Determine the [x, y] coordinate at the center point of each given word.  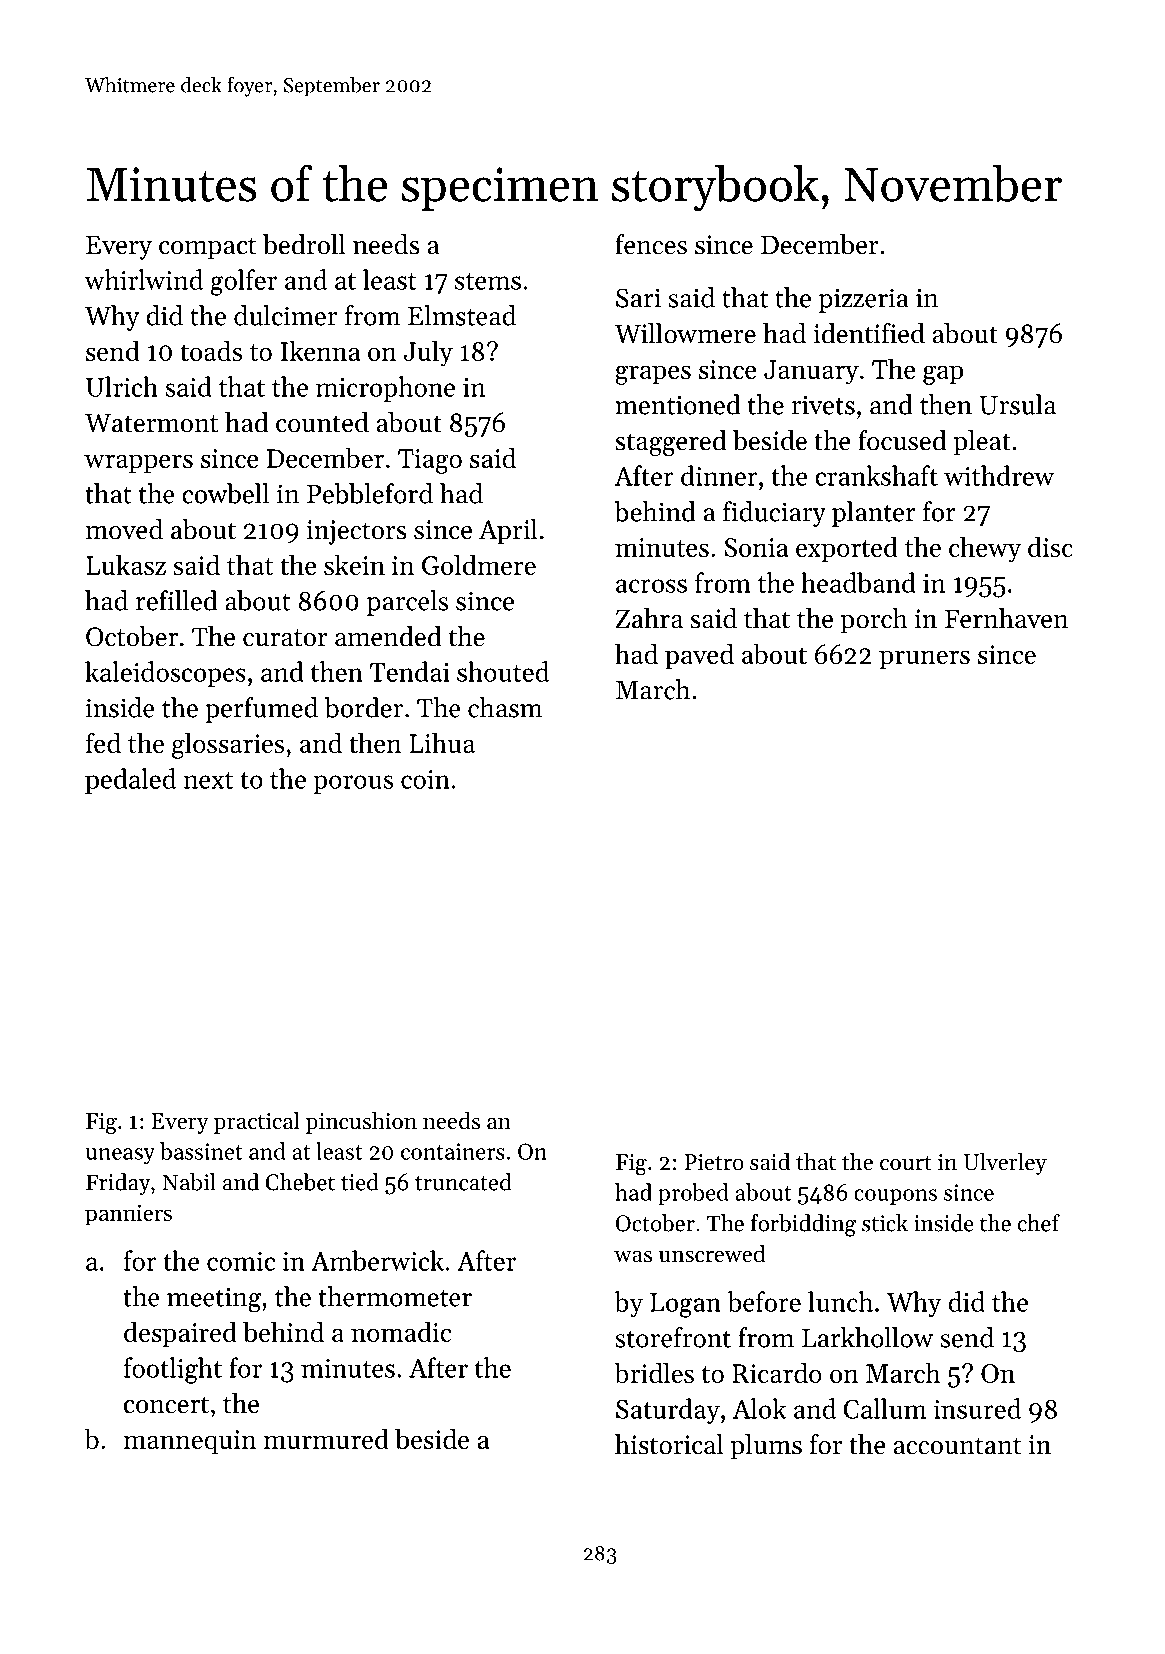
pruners [924, 659]
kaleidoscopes [165, 674]
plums [766, 1447]
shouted [503, 671]
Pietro [714, 1162]
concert [166, 1405]
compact [208, 248]
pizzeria [864, 300]
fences [651, 244]
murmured [326, 1438]
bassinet [201, 1151]
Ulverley [1005, 1163]
